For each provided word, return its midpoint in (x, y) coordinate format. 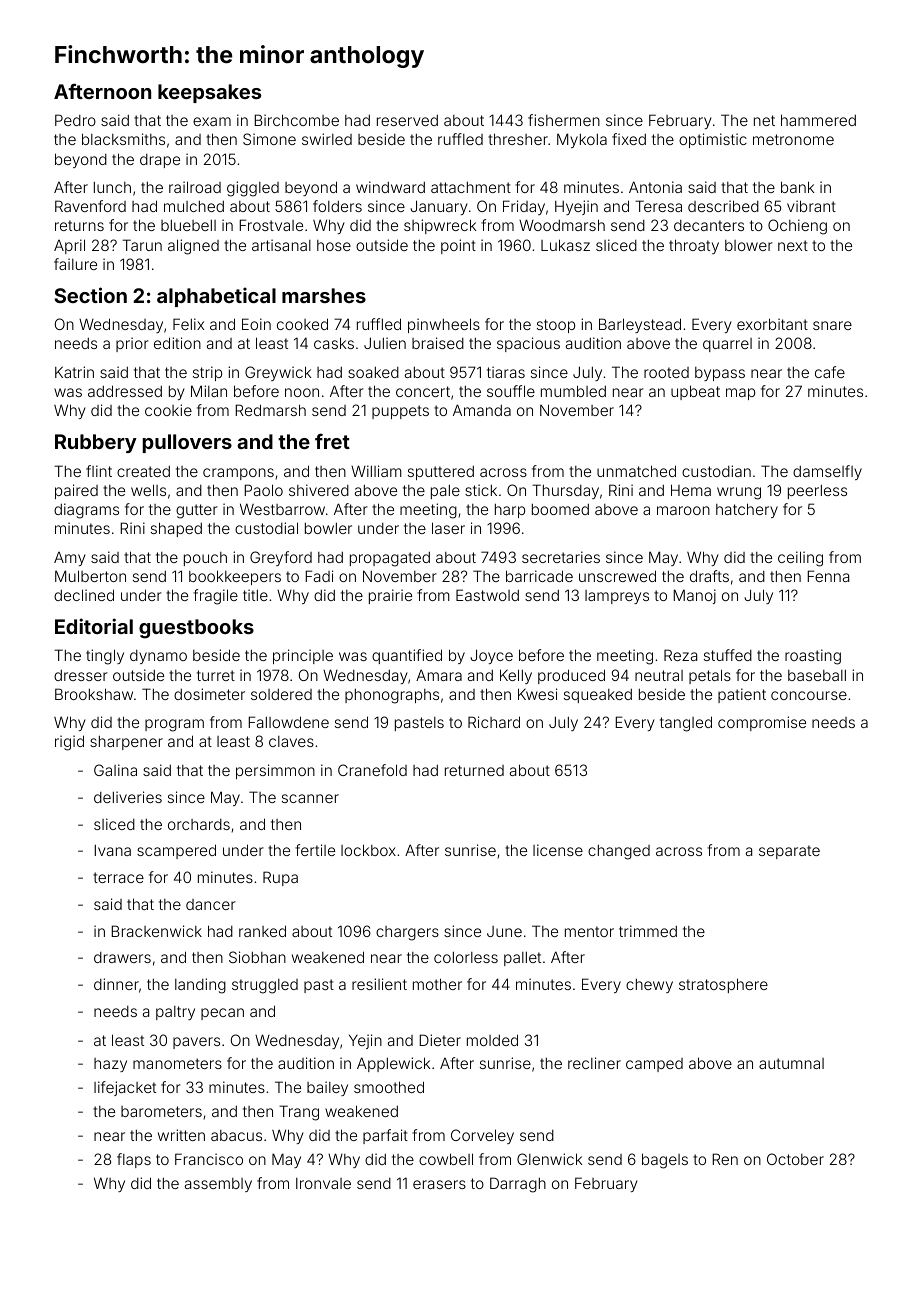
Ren (725, 1159)
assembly (218, 1185)
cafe (830, 372)
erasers (439, 1184)
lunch (112, 187)
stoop (556, 326)
